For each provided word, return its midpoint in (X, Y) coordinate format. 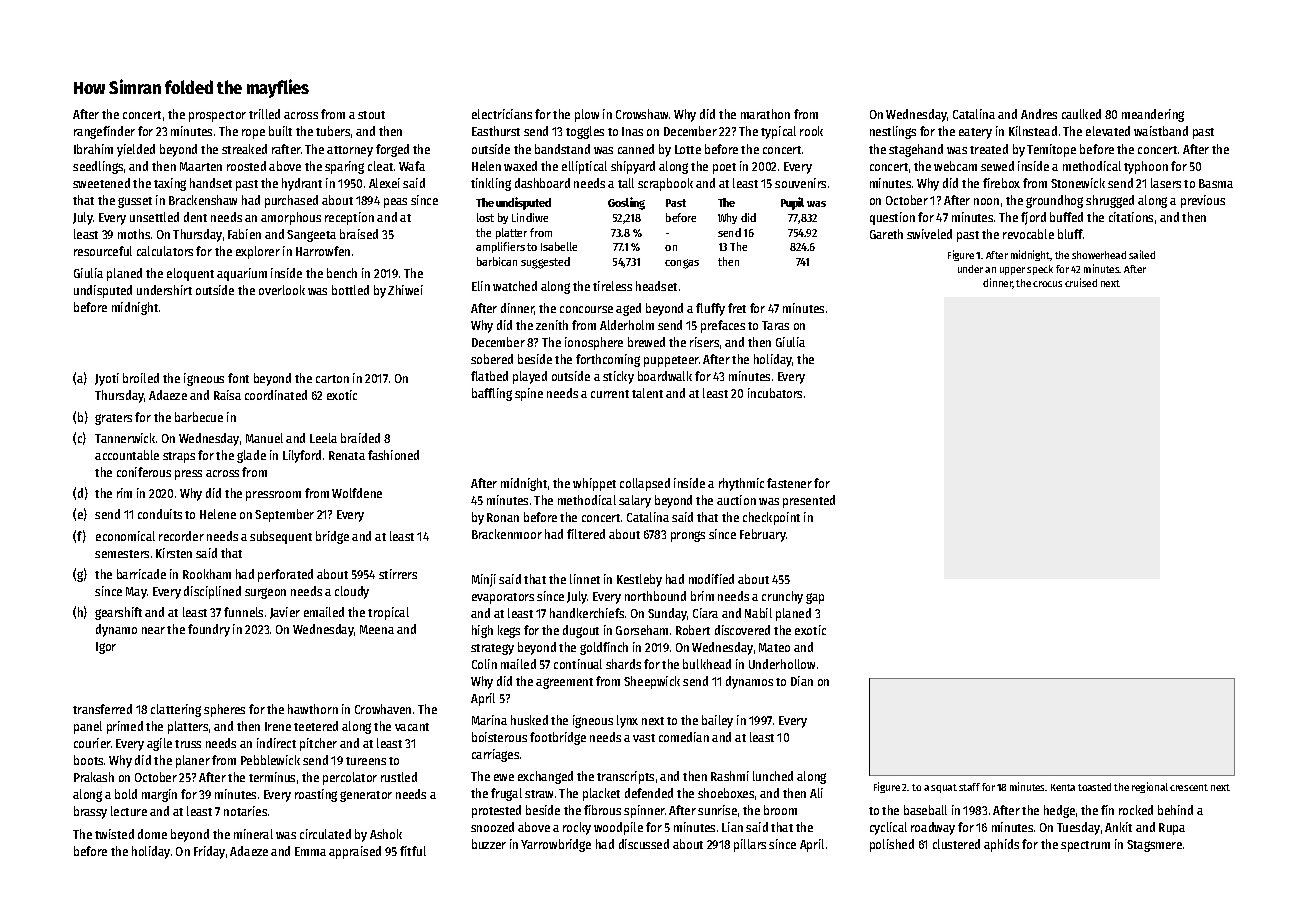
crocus (1047, 284)
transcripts (625, 777)
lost (485, 217)
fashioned (393, 455)
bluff (1070, 234)
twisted (114, 834)
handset (211, 183)
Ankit (1118, 827)
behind (1175, 810)
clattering (176, 710)
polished (892, 845)
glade (251, 456)
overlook (282, 290)
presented (809, 501)
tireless (612, 286)
